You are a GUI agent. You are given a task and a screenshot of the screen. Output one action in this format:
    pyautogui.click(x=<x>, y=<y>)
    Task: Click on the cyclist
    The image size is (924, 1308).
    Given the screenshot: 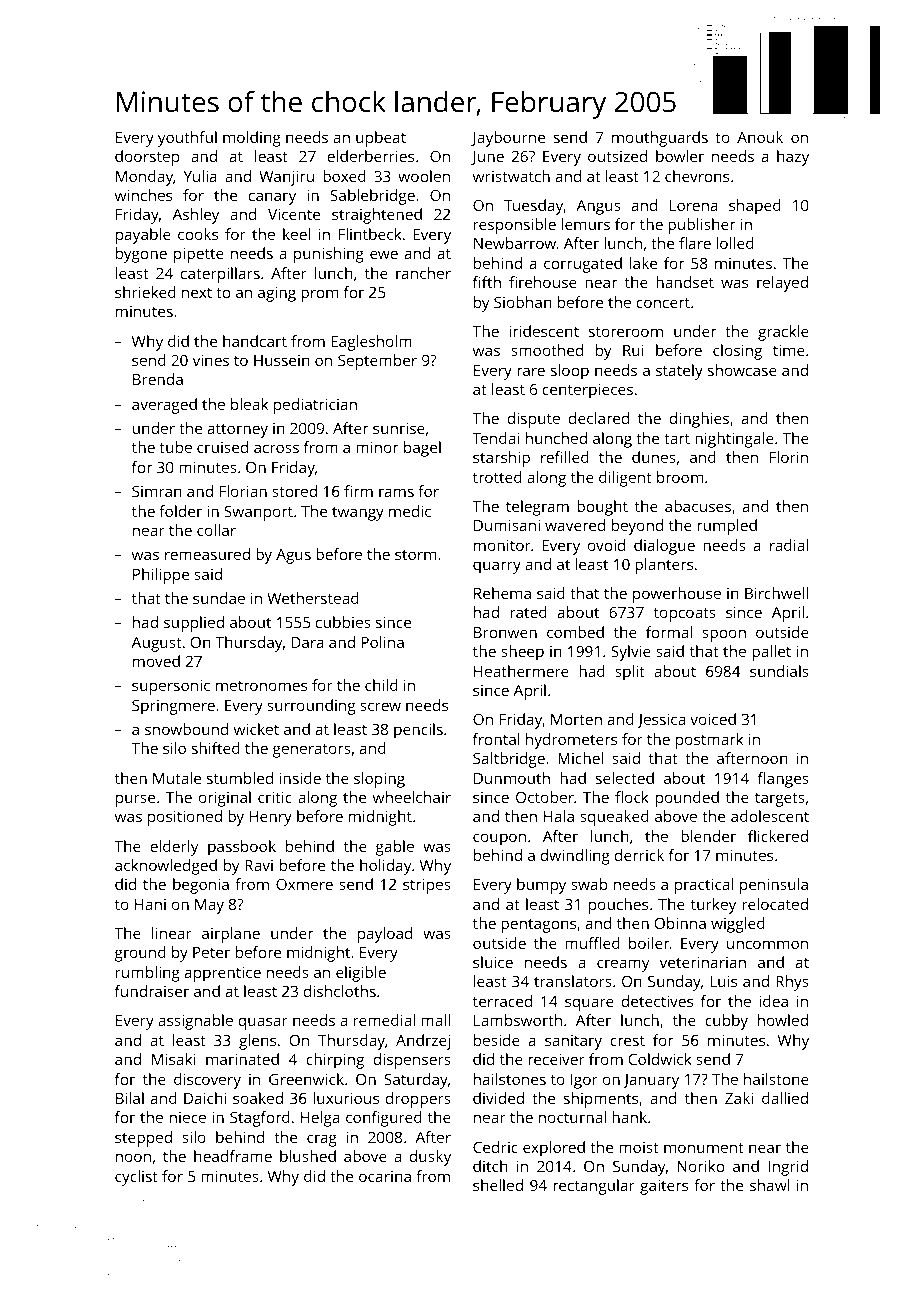 What is the action you would take?
    pyautogui.click(x=136, y=1178)
